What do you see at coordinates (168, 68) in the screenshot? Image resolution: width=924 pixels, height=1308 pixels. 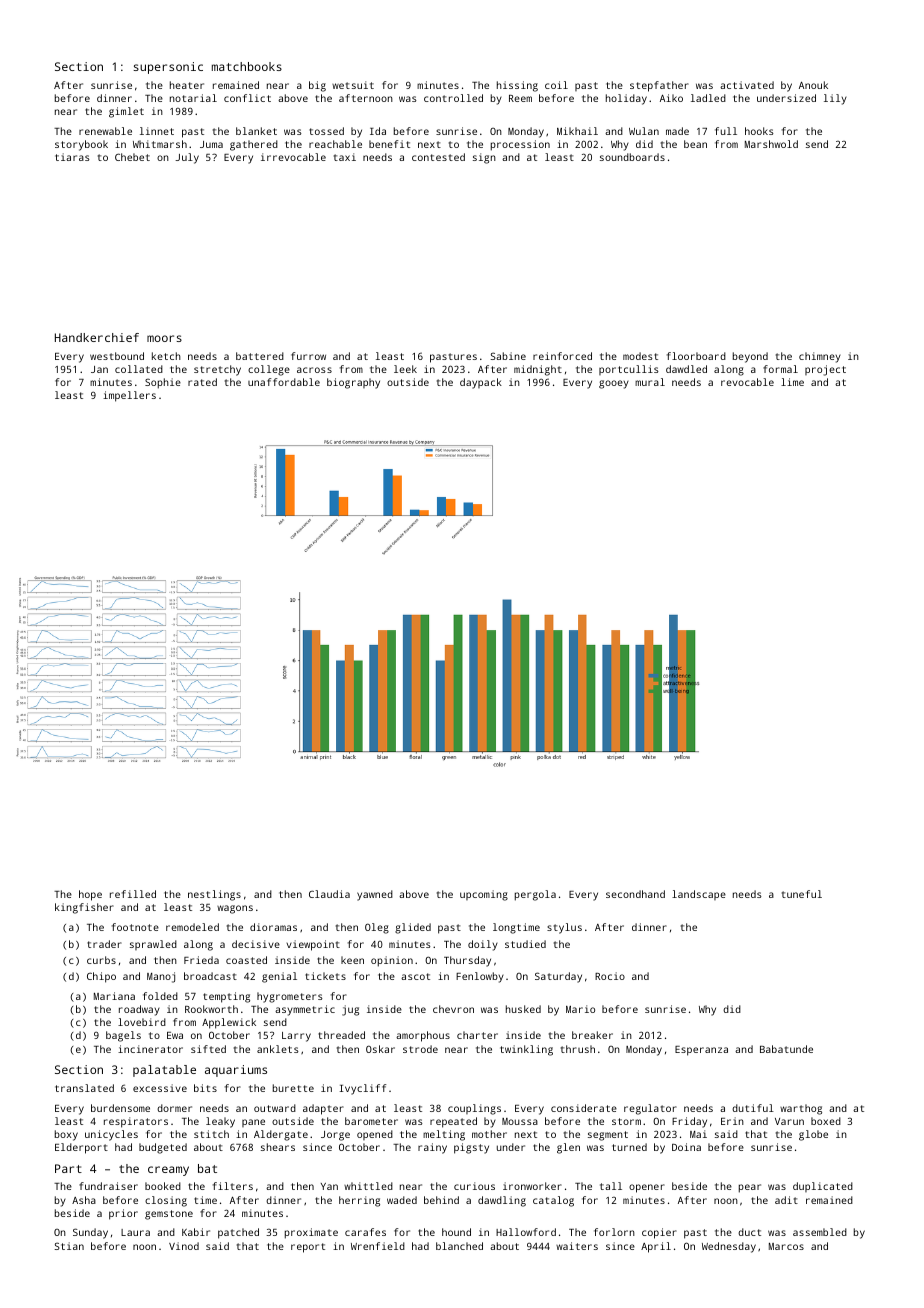 I see `supersonic` at bounding box center [168, 68].
